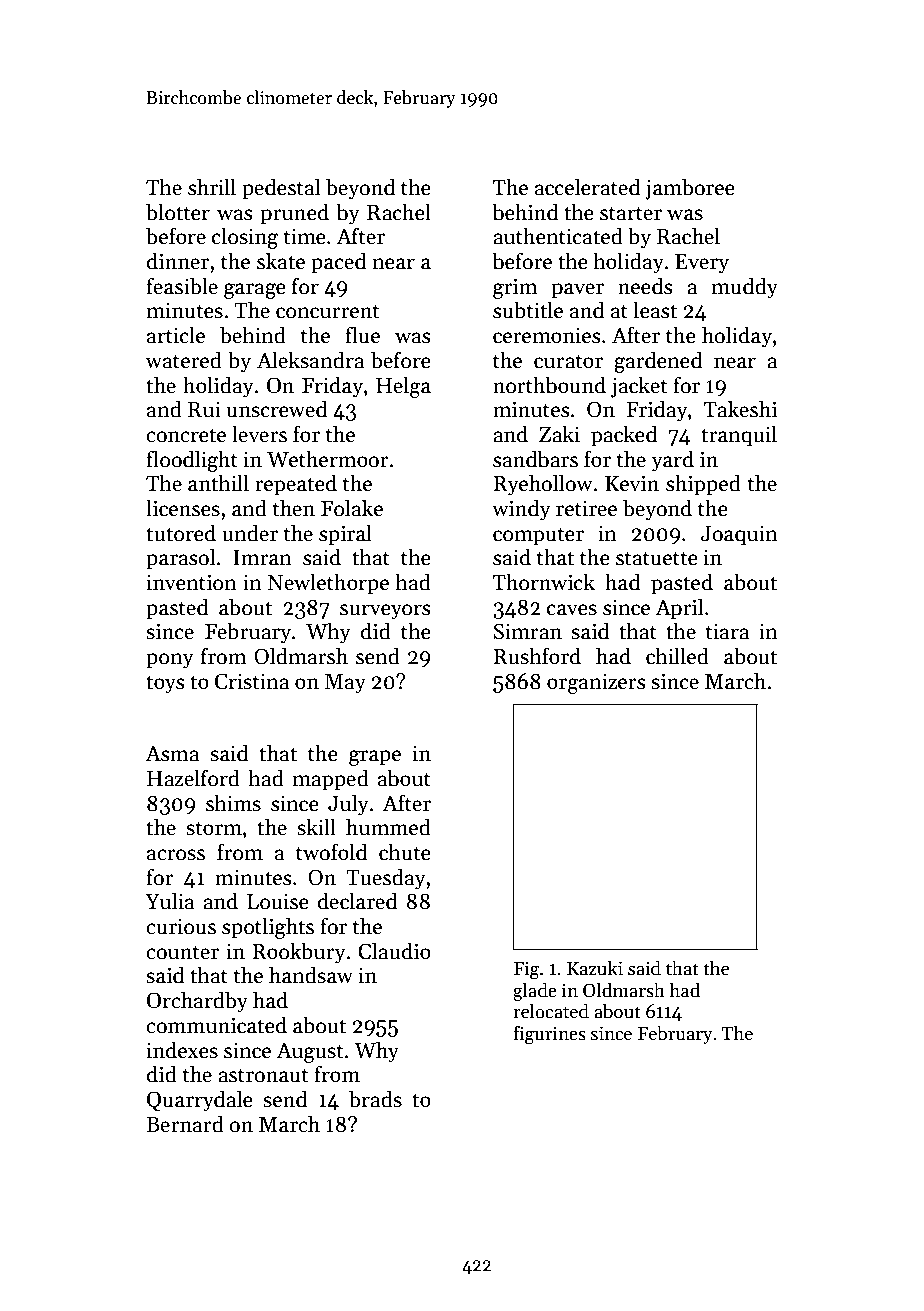  Describe the element at coordinates (385, 612) in the page. I see `surveyors` at that location.
